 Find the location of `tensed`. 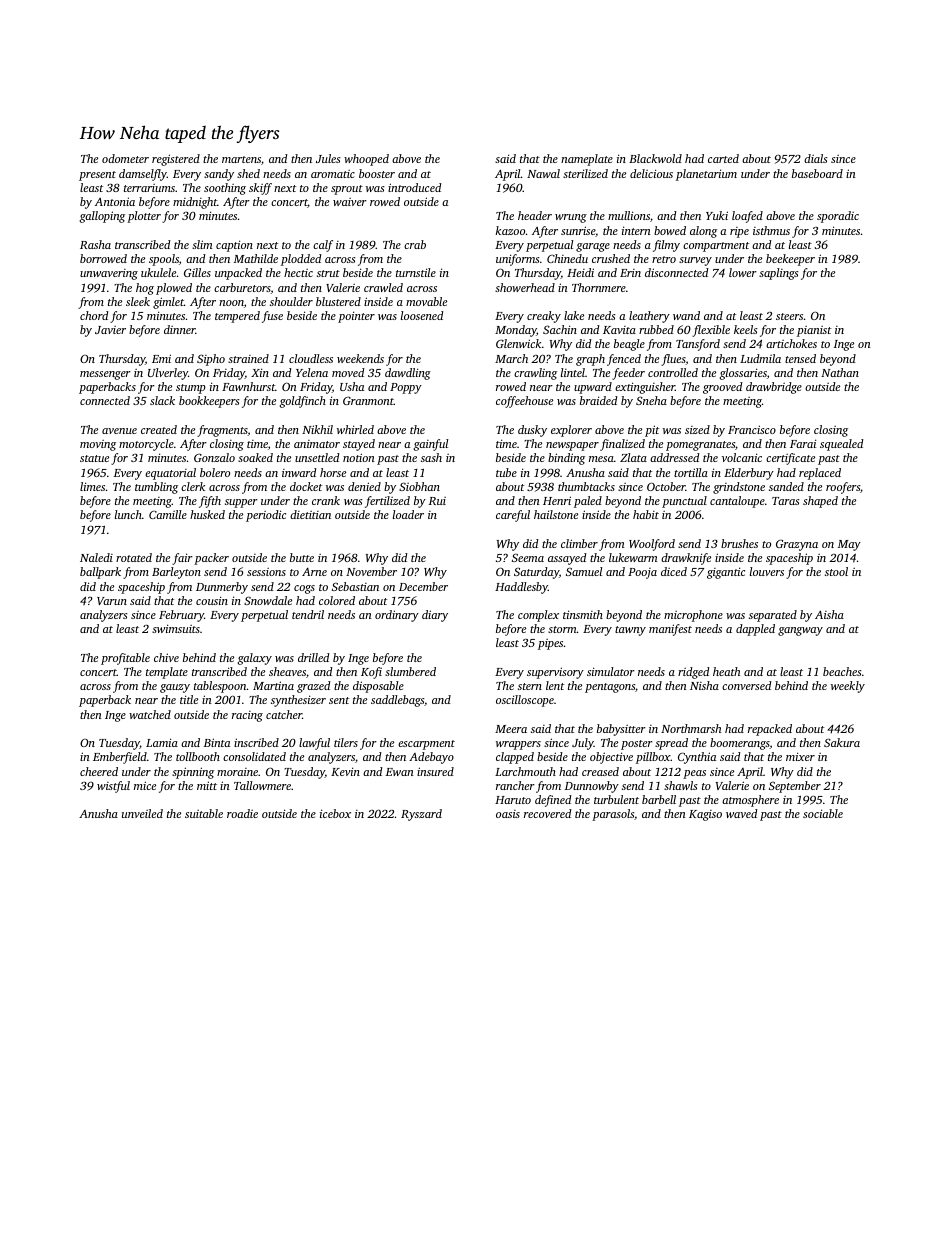

tensed is located at coordinates (800, 358).
